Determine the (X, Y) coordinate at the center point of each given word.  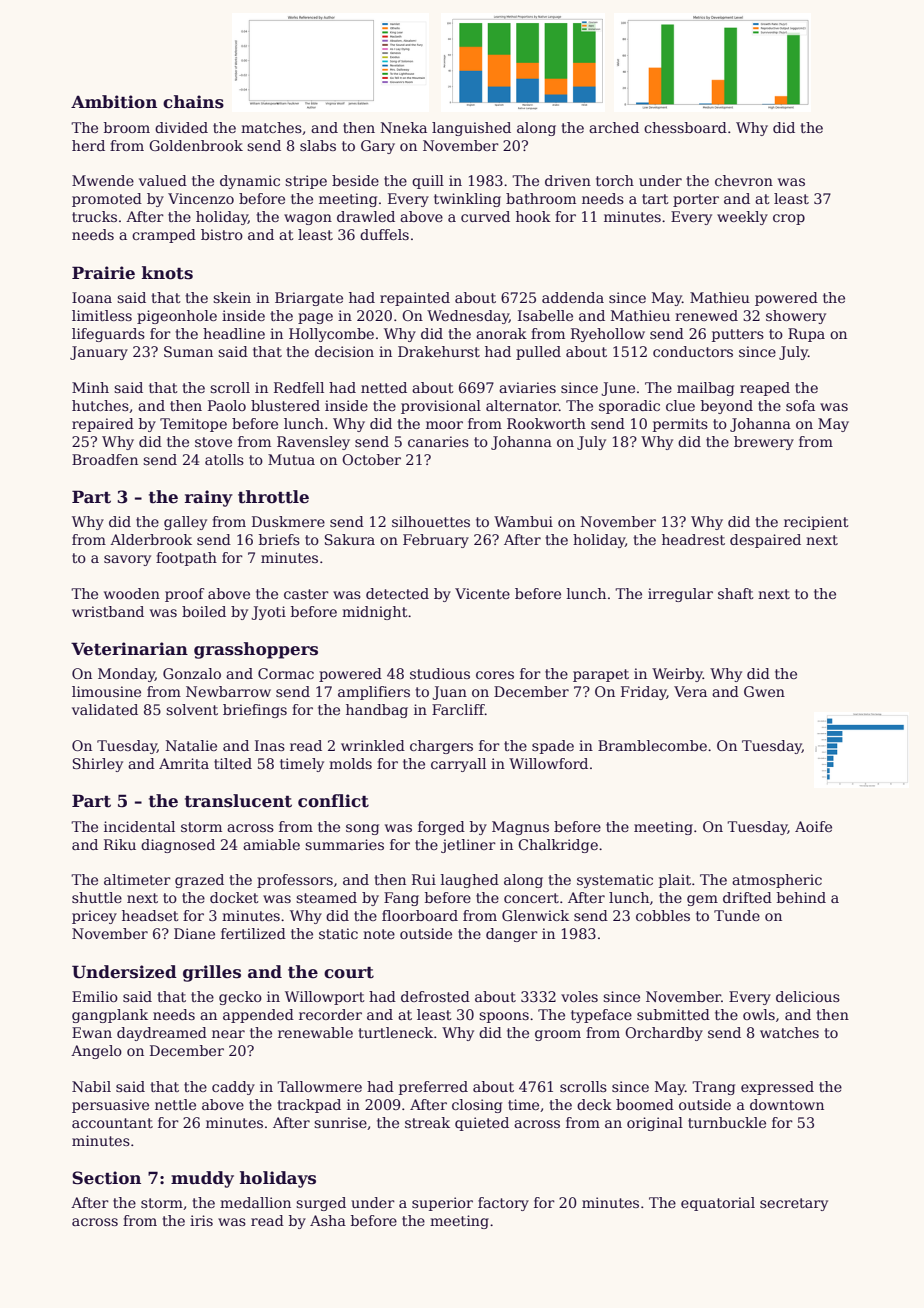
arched (614, 127)
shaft (736, 593)
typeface (601, 1016)
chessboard (685, 127)
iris (201, 1220)
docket (234, 897)
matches (271, 127)
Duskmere (288, 521)
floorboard (420, 915)
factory (503, 1204)
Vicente (482, 593)
